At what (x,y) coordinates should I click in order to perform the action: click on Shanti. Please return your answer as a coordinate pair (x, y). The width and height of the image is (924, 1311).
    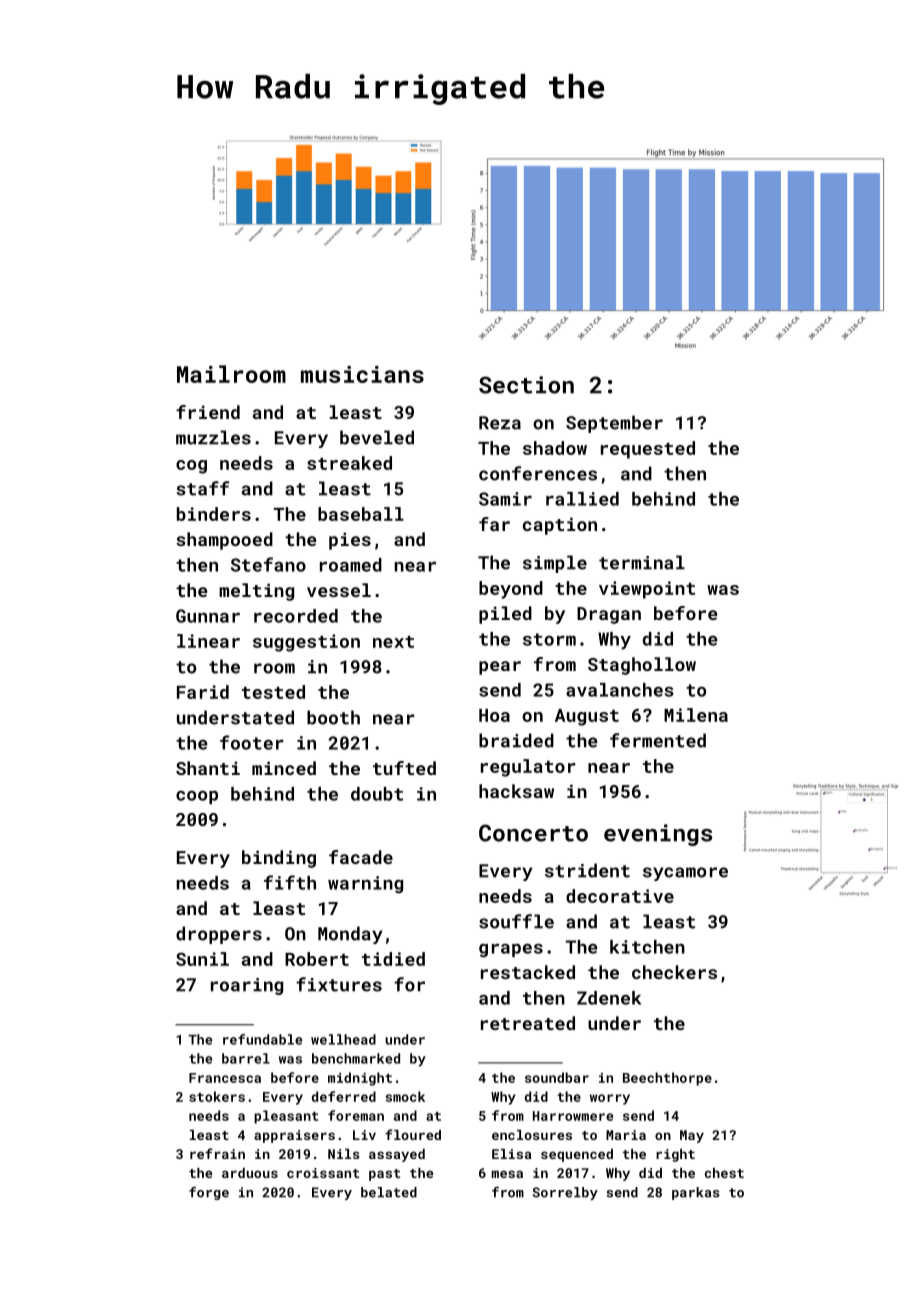
    Looking at the image, I should click on (208, 768).
